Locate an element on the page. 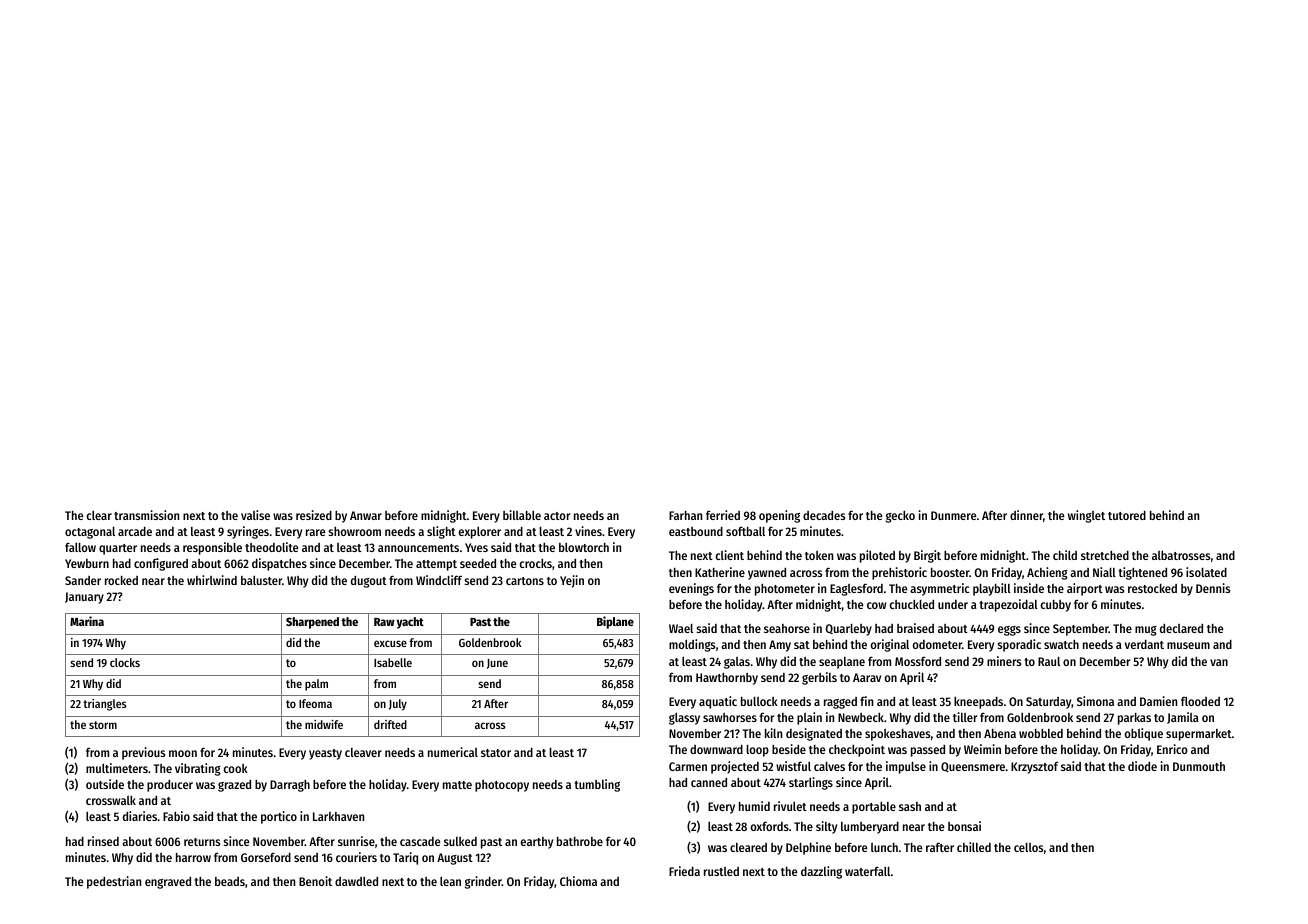 The image size is (1308, 924). bathrobe is located at coordinates (580, 841).
